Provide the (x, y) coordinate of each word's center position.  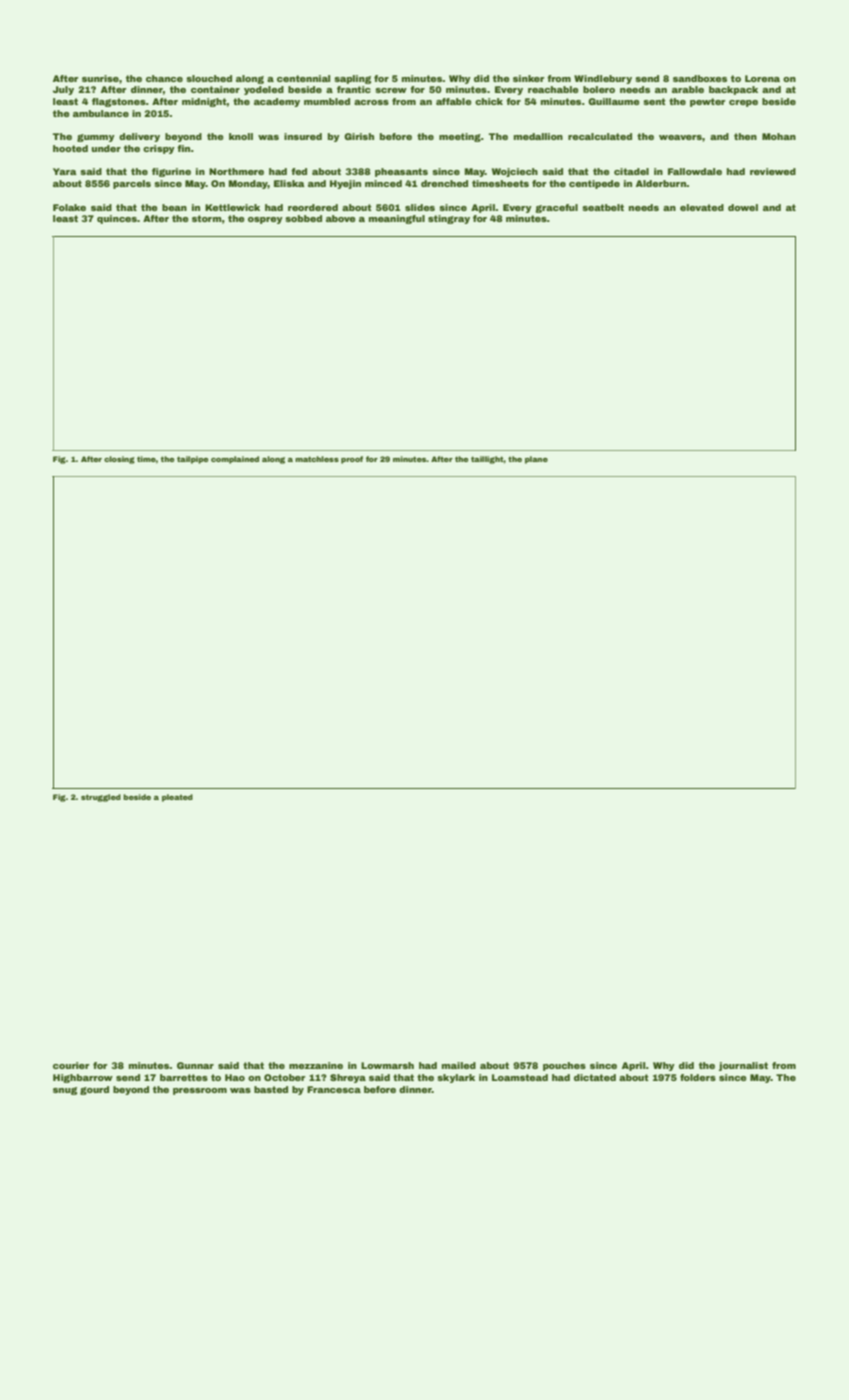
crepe (743, 103)
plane (536, 460)
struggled (101, 798)
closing (119, 460)
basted (271, 1089)
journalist (743, 1066)
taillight (487, 460)
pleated (177, 798)
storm (207, 218)
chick (489, 101)
